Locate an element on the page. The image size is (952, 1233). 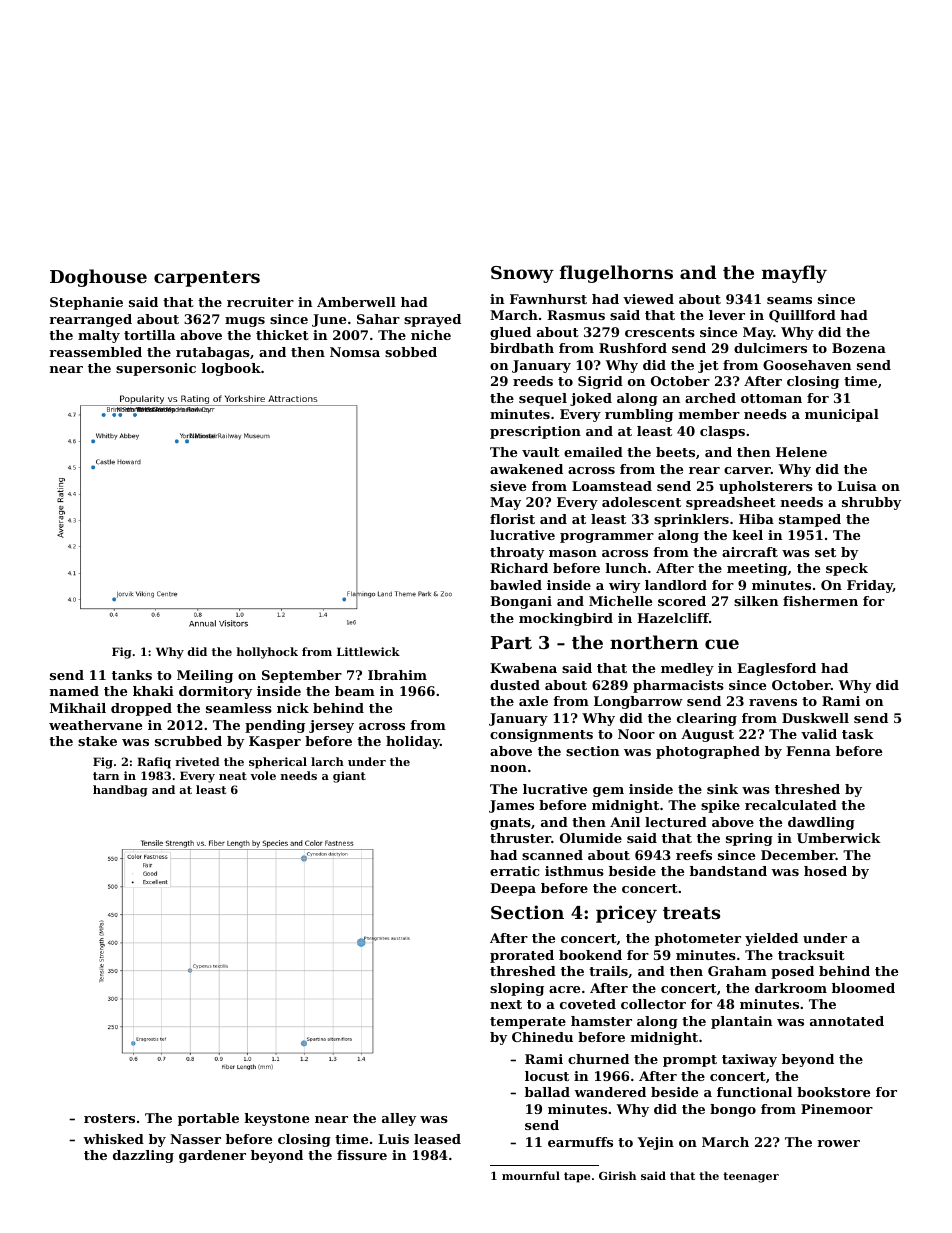
carpenters is located at coordinates (207, 279).
